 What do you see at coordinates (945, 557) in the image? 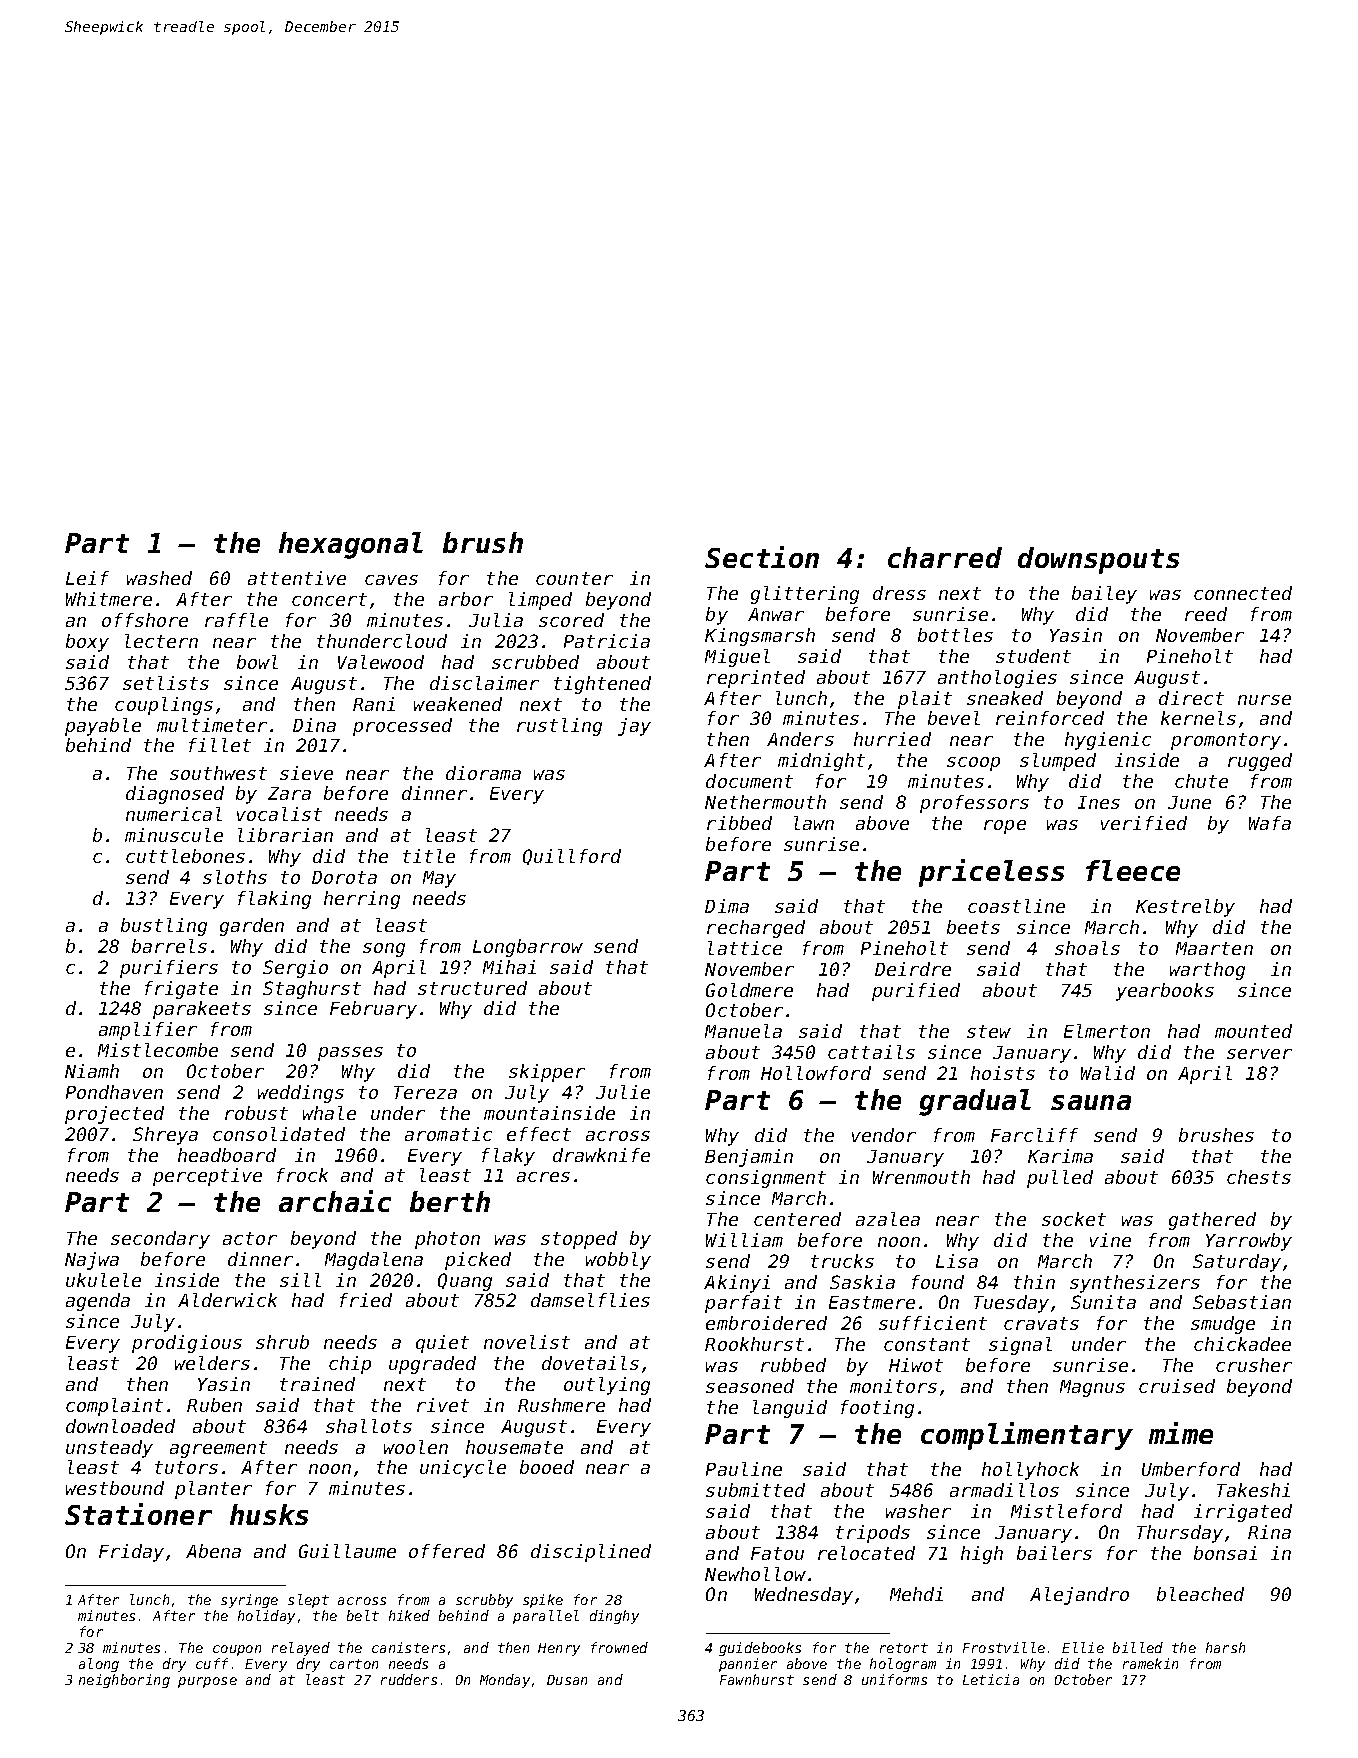
I see `charred` at bounding box center [945, 557].
